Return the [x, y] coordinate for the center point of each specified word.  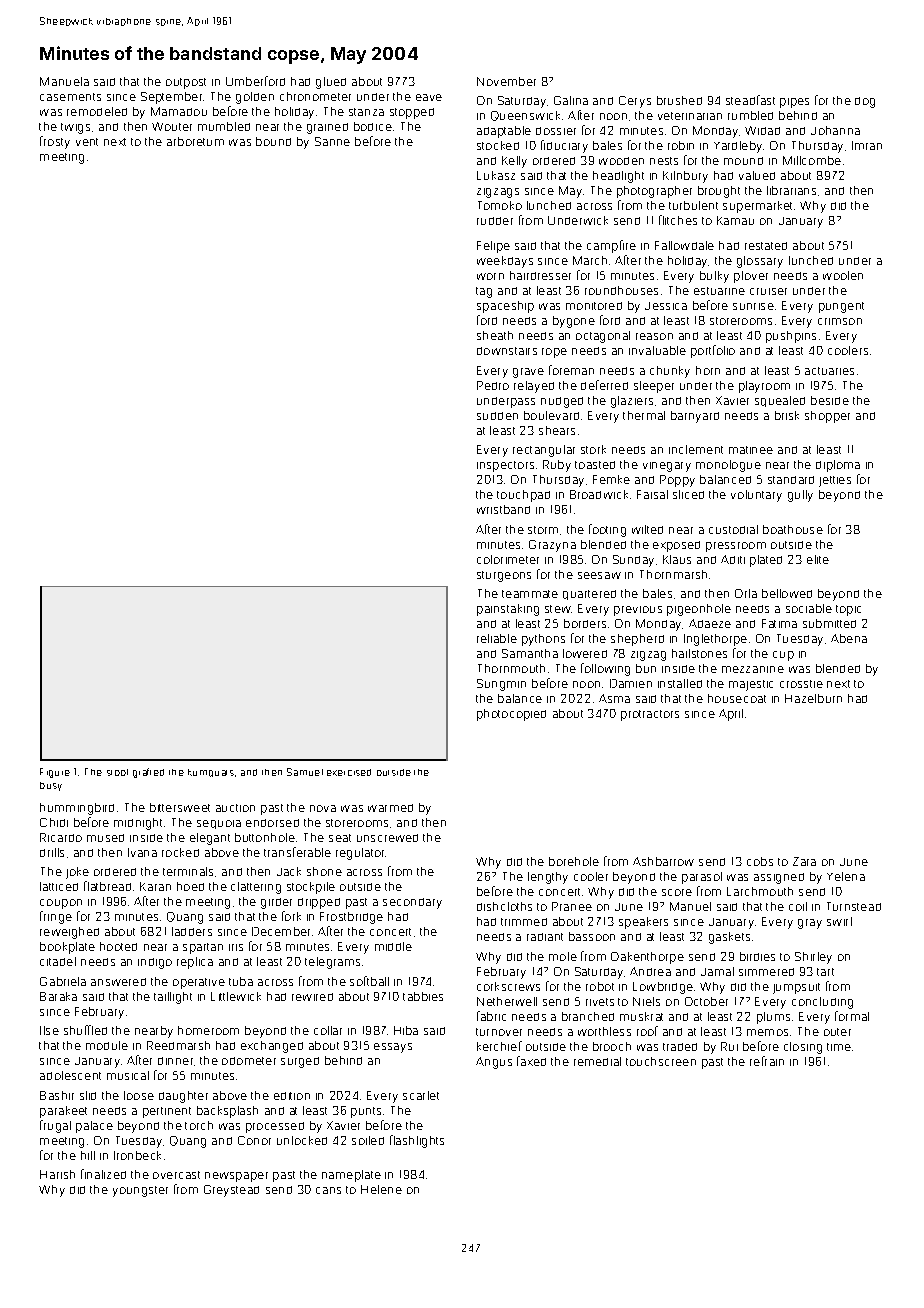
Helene [381, 1189]
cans [328, 1190]
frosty [55, 142]
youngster [140, 1191]
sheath [495, 335]
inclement [696, 449]
